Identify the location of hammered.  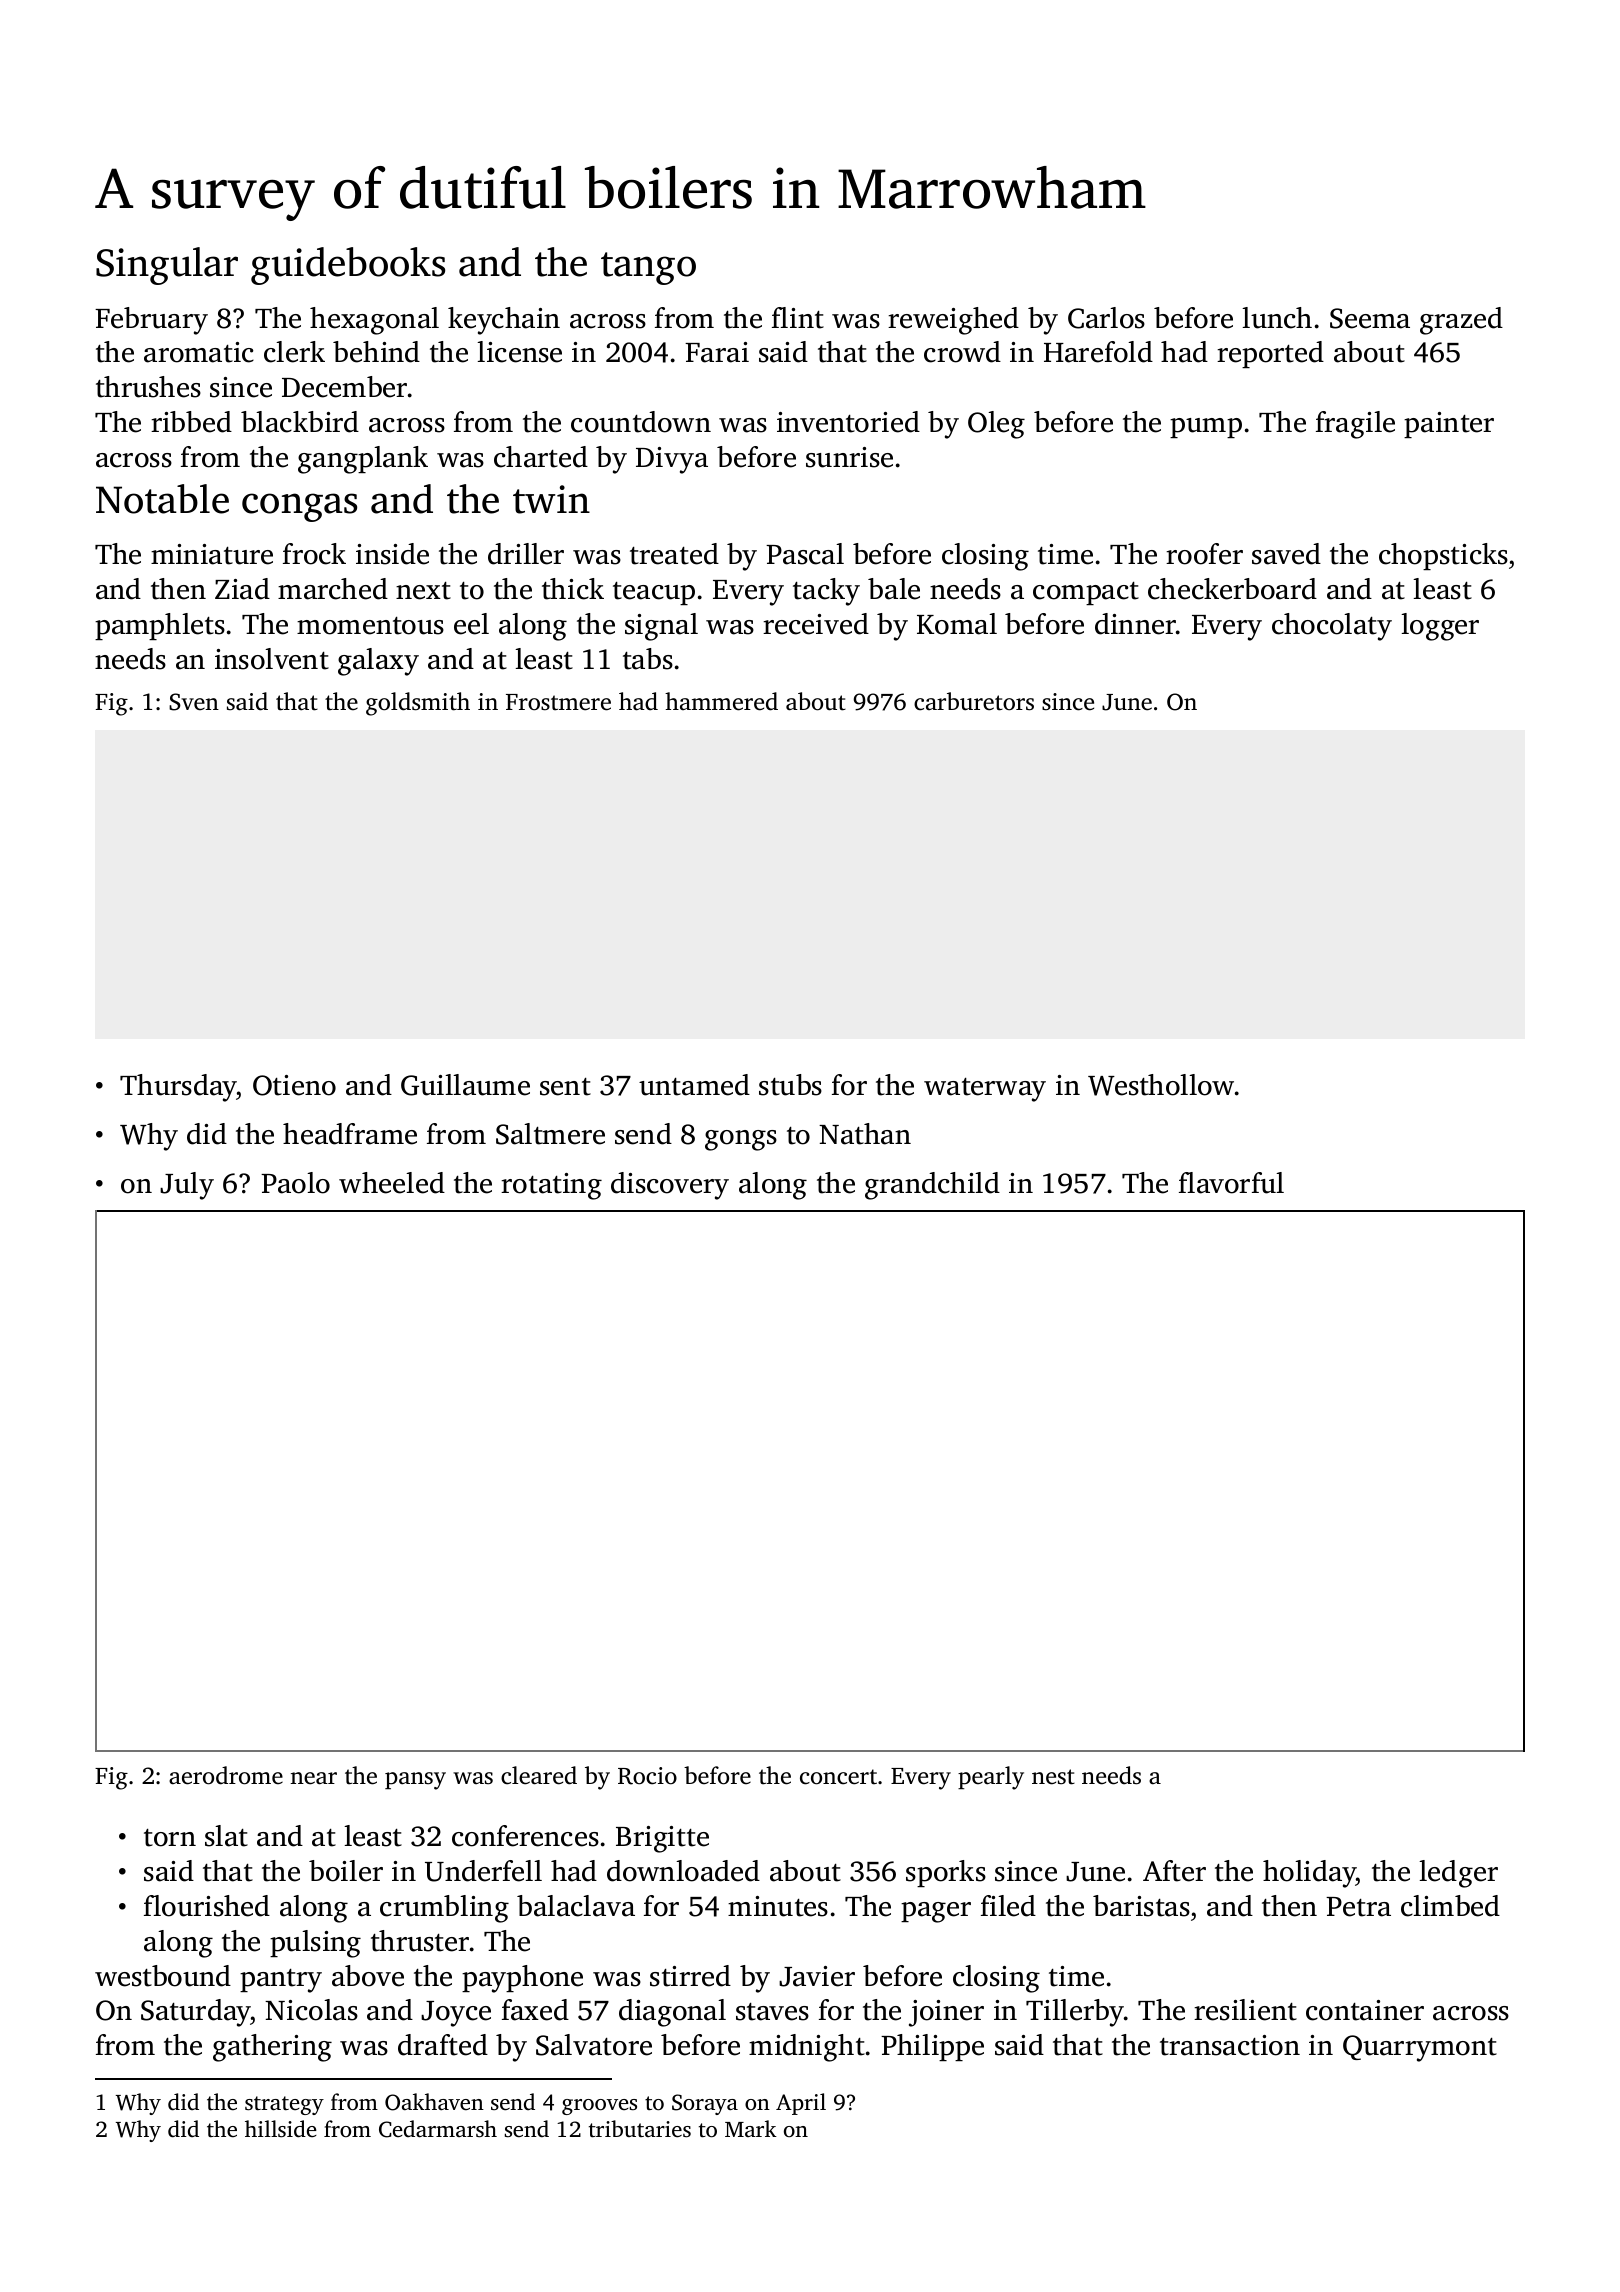
(721, 701).
